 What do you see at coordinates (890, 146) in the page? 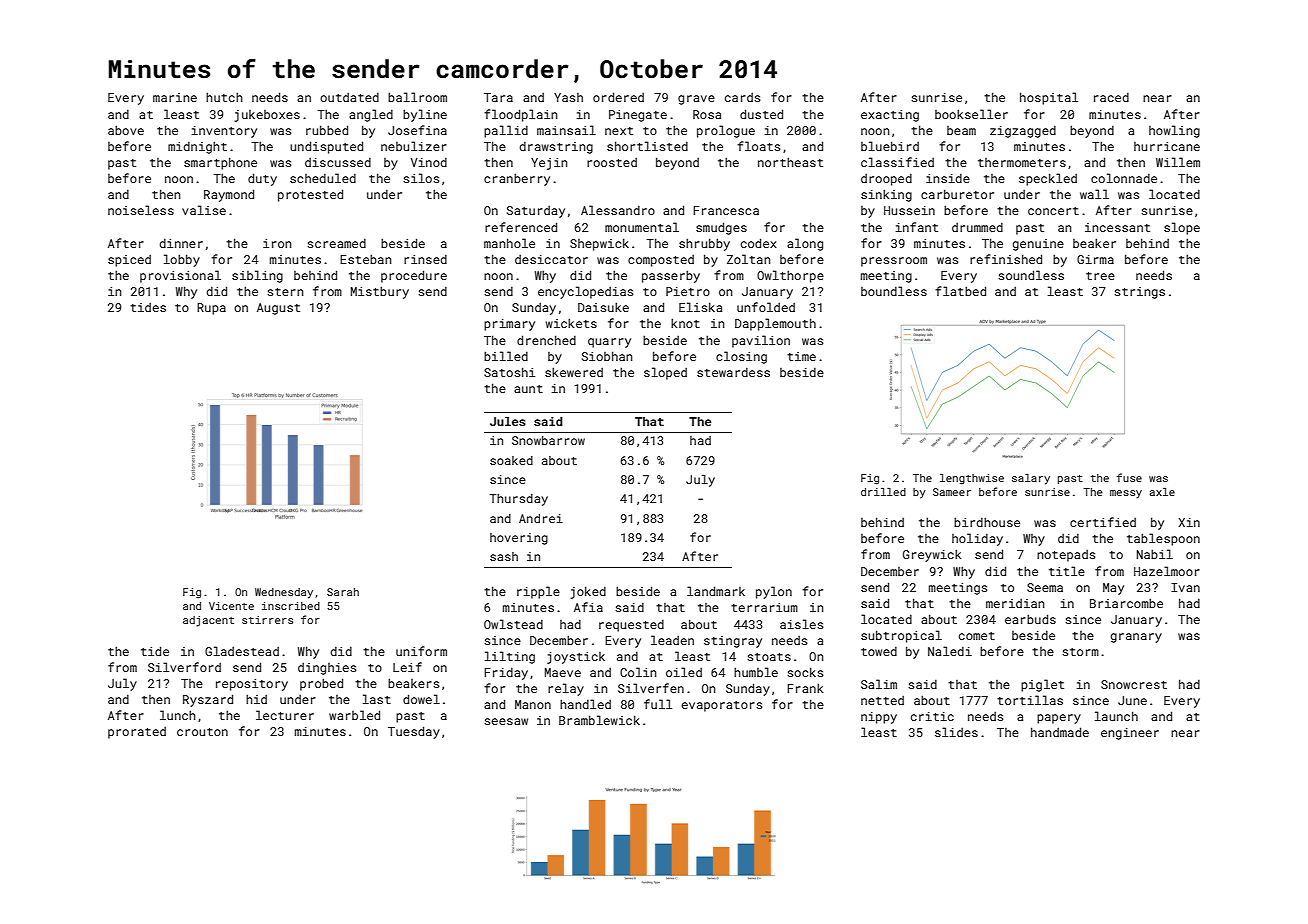
I see `bluebird` at bounding box center [890, 146].
